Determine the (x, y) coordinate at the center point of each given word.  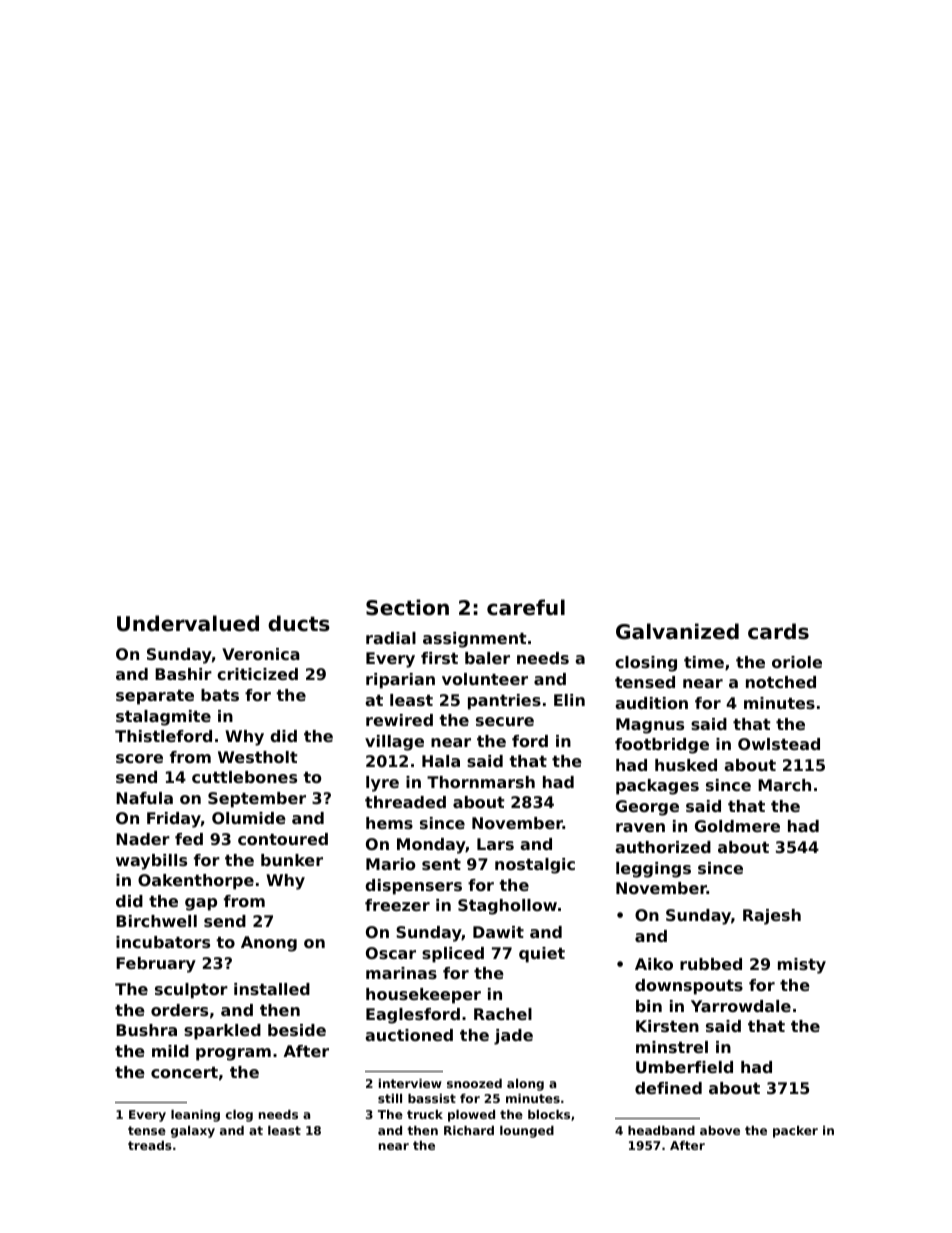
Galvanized (677, 631)
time (704, 662)
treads (150, 1145)
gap (201, 904)
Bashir (183, 674)
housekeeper (423, 996)
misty (802, 966)
